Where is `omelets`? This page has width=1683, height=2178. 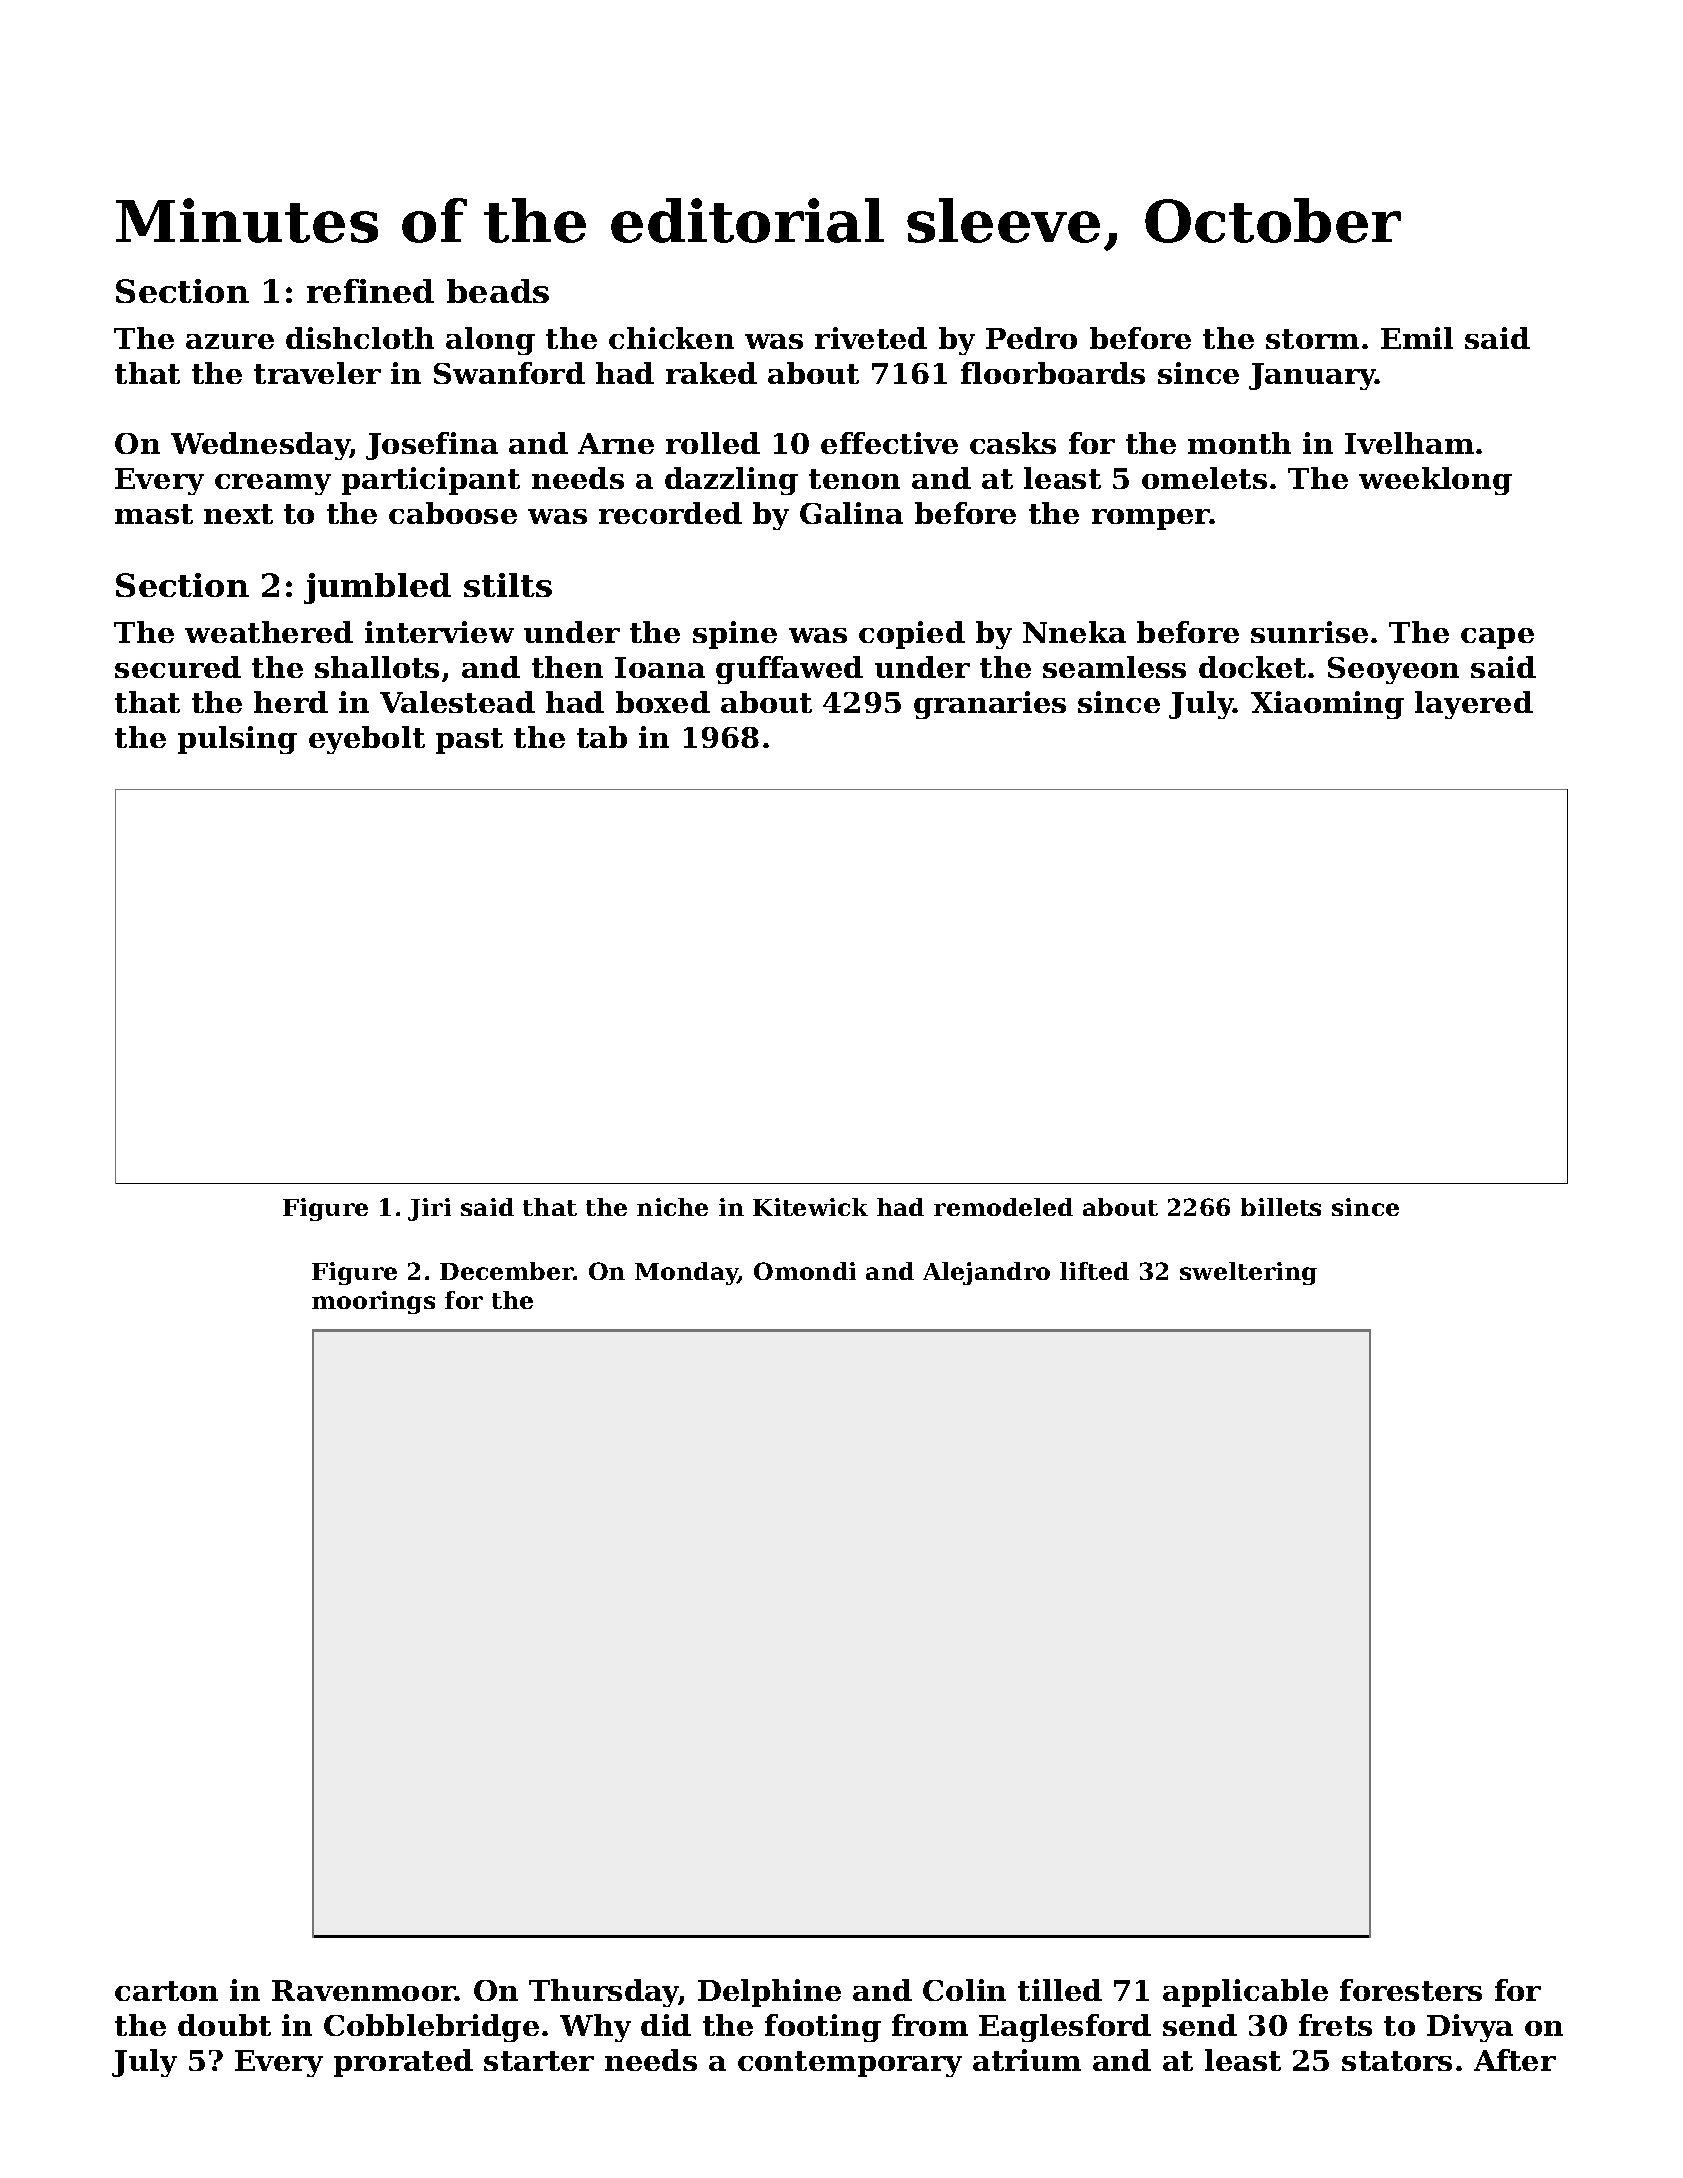 omelets is located at coordinates (1204, 478).
